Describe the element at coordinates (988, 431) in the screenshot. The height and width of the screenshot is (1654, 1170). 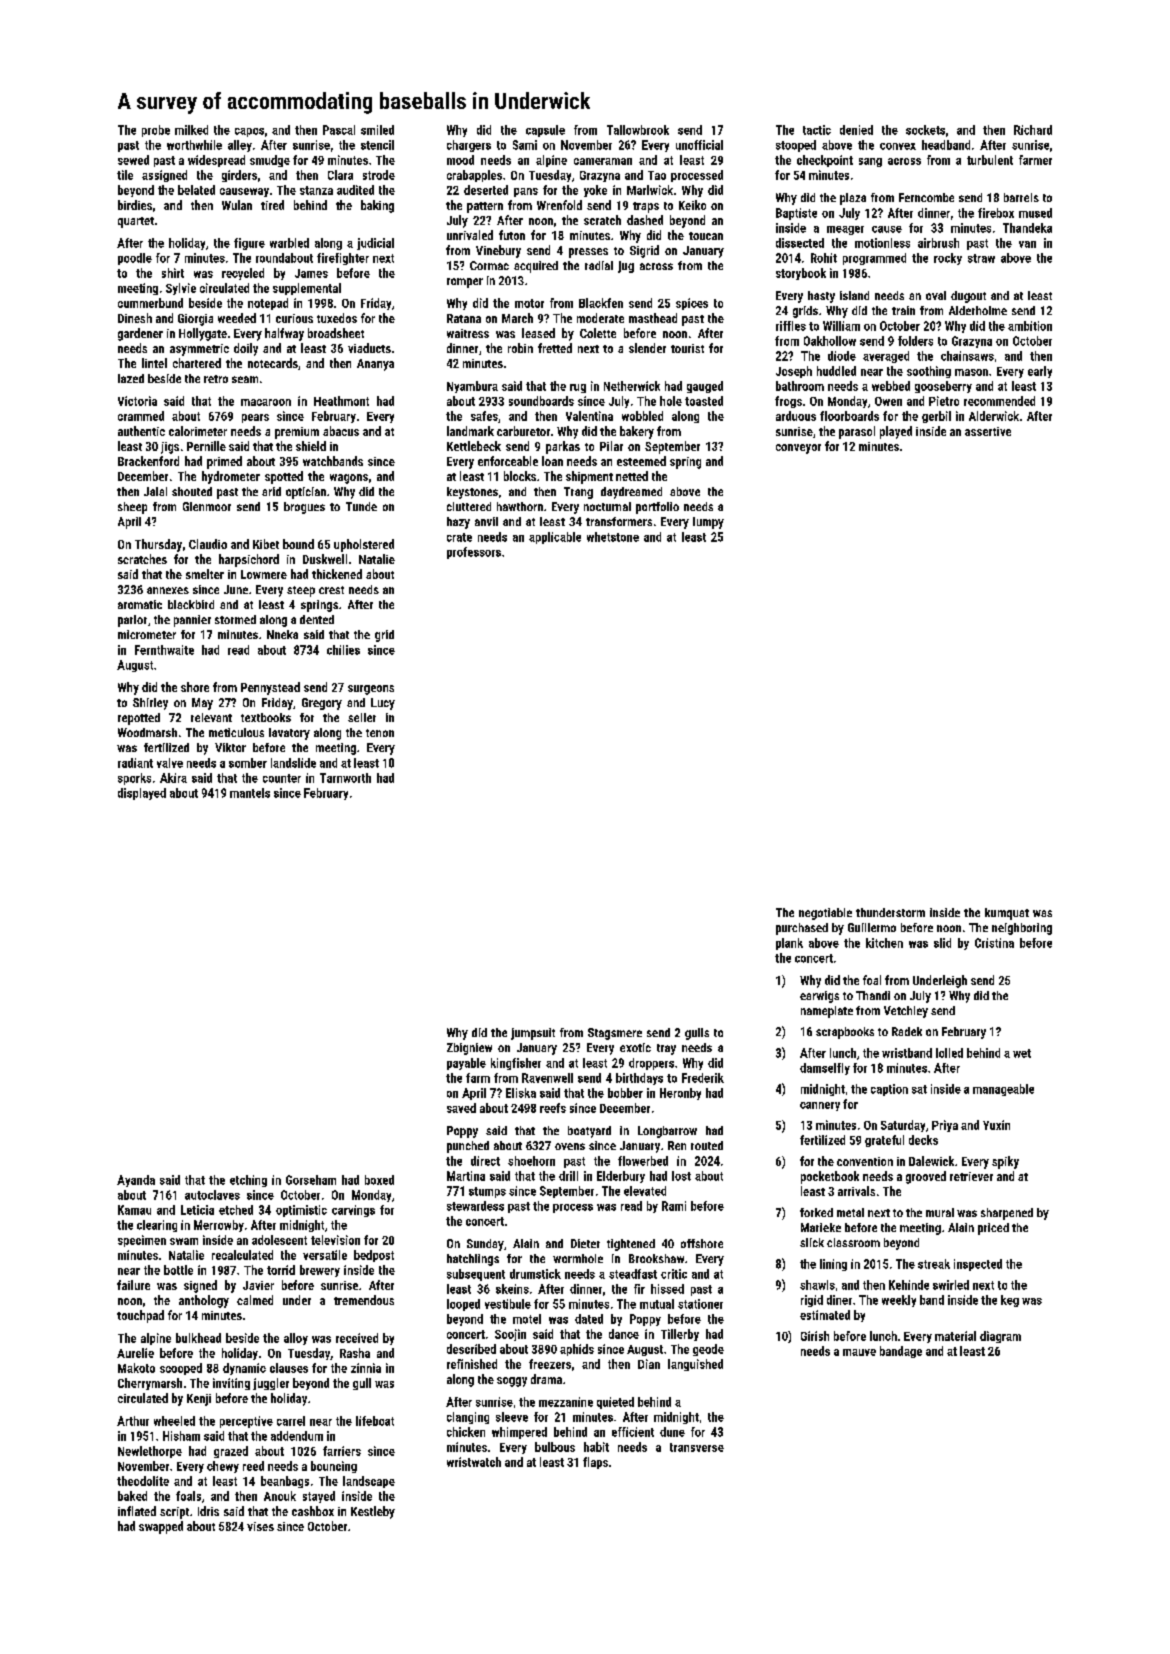
I see `assertive` at that location.
